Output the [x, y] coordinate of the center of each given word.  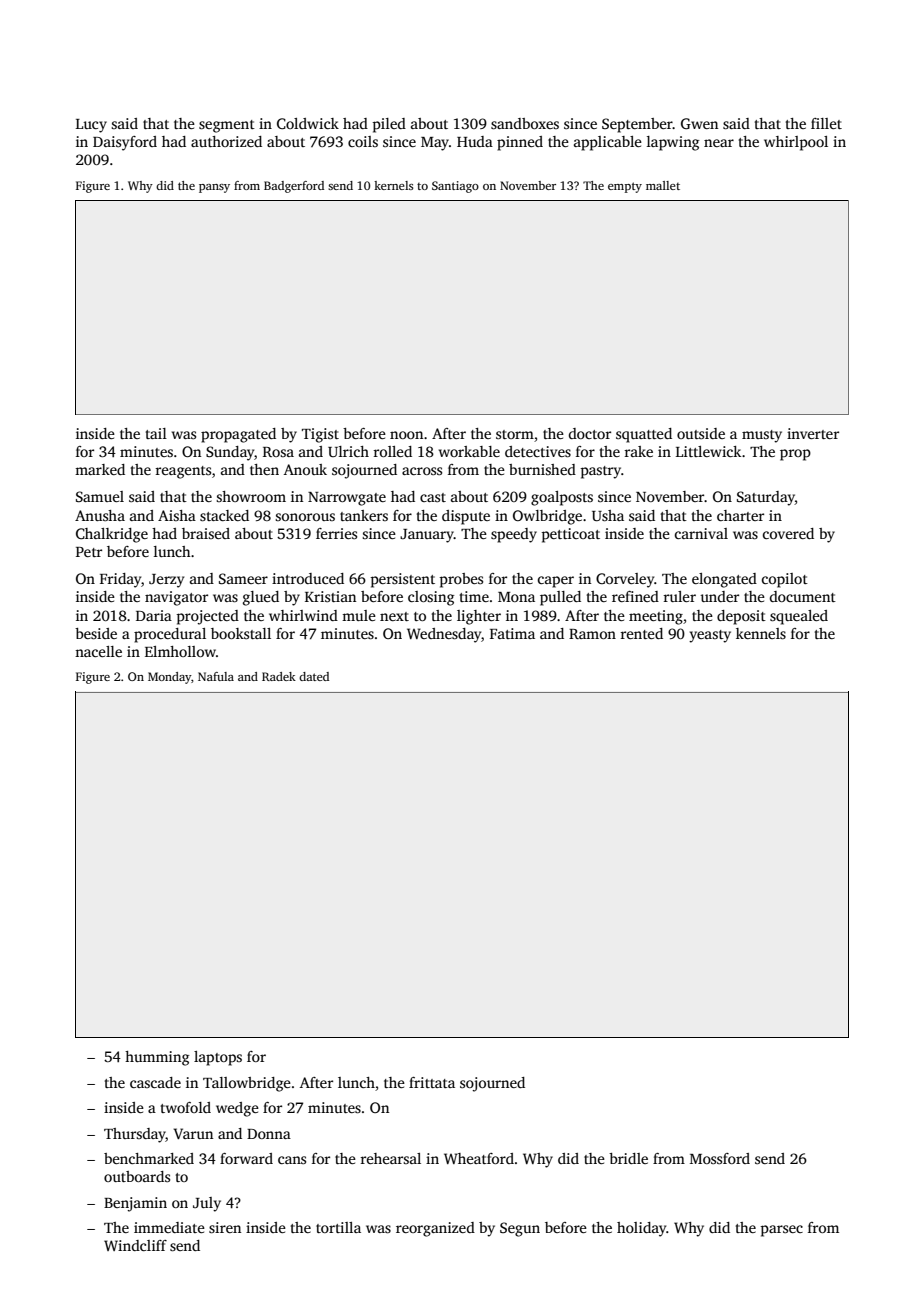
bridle [628, 1158]
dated [314, 676]
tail [156, 433]
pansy [214, 188]
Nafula [216, 676]
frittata [432, 1082]
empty [625, 187]
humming [157, 1058]
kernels [393, 185]
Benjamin [135, 1204]
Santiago [455, 187]
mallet [663, 185]
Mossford [720, 1158]
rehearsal [390, 1158]
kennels [761, 633]
